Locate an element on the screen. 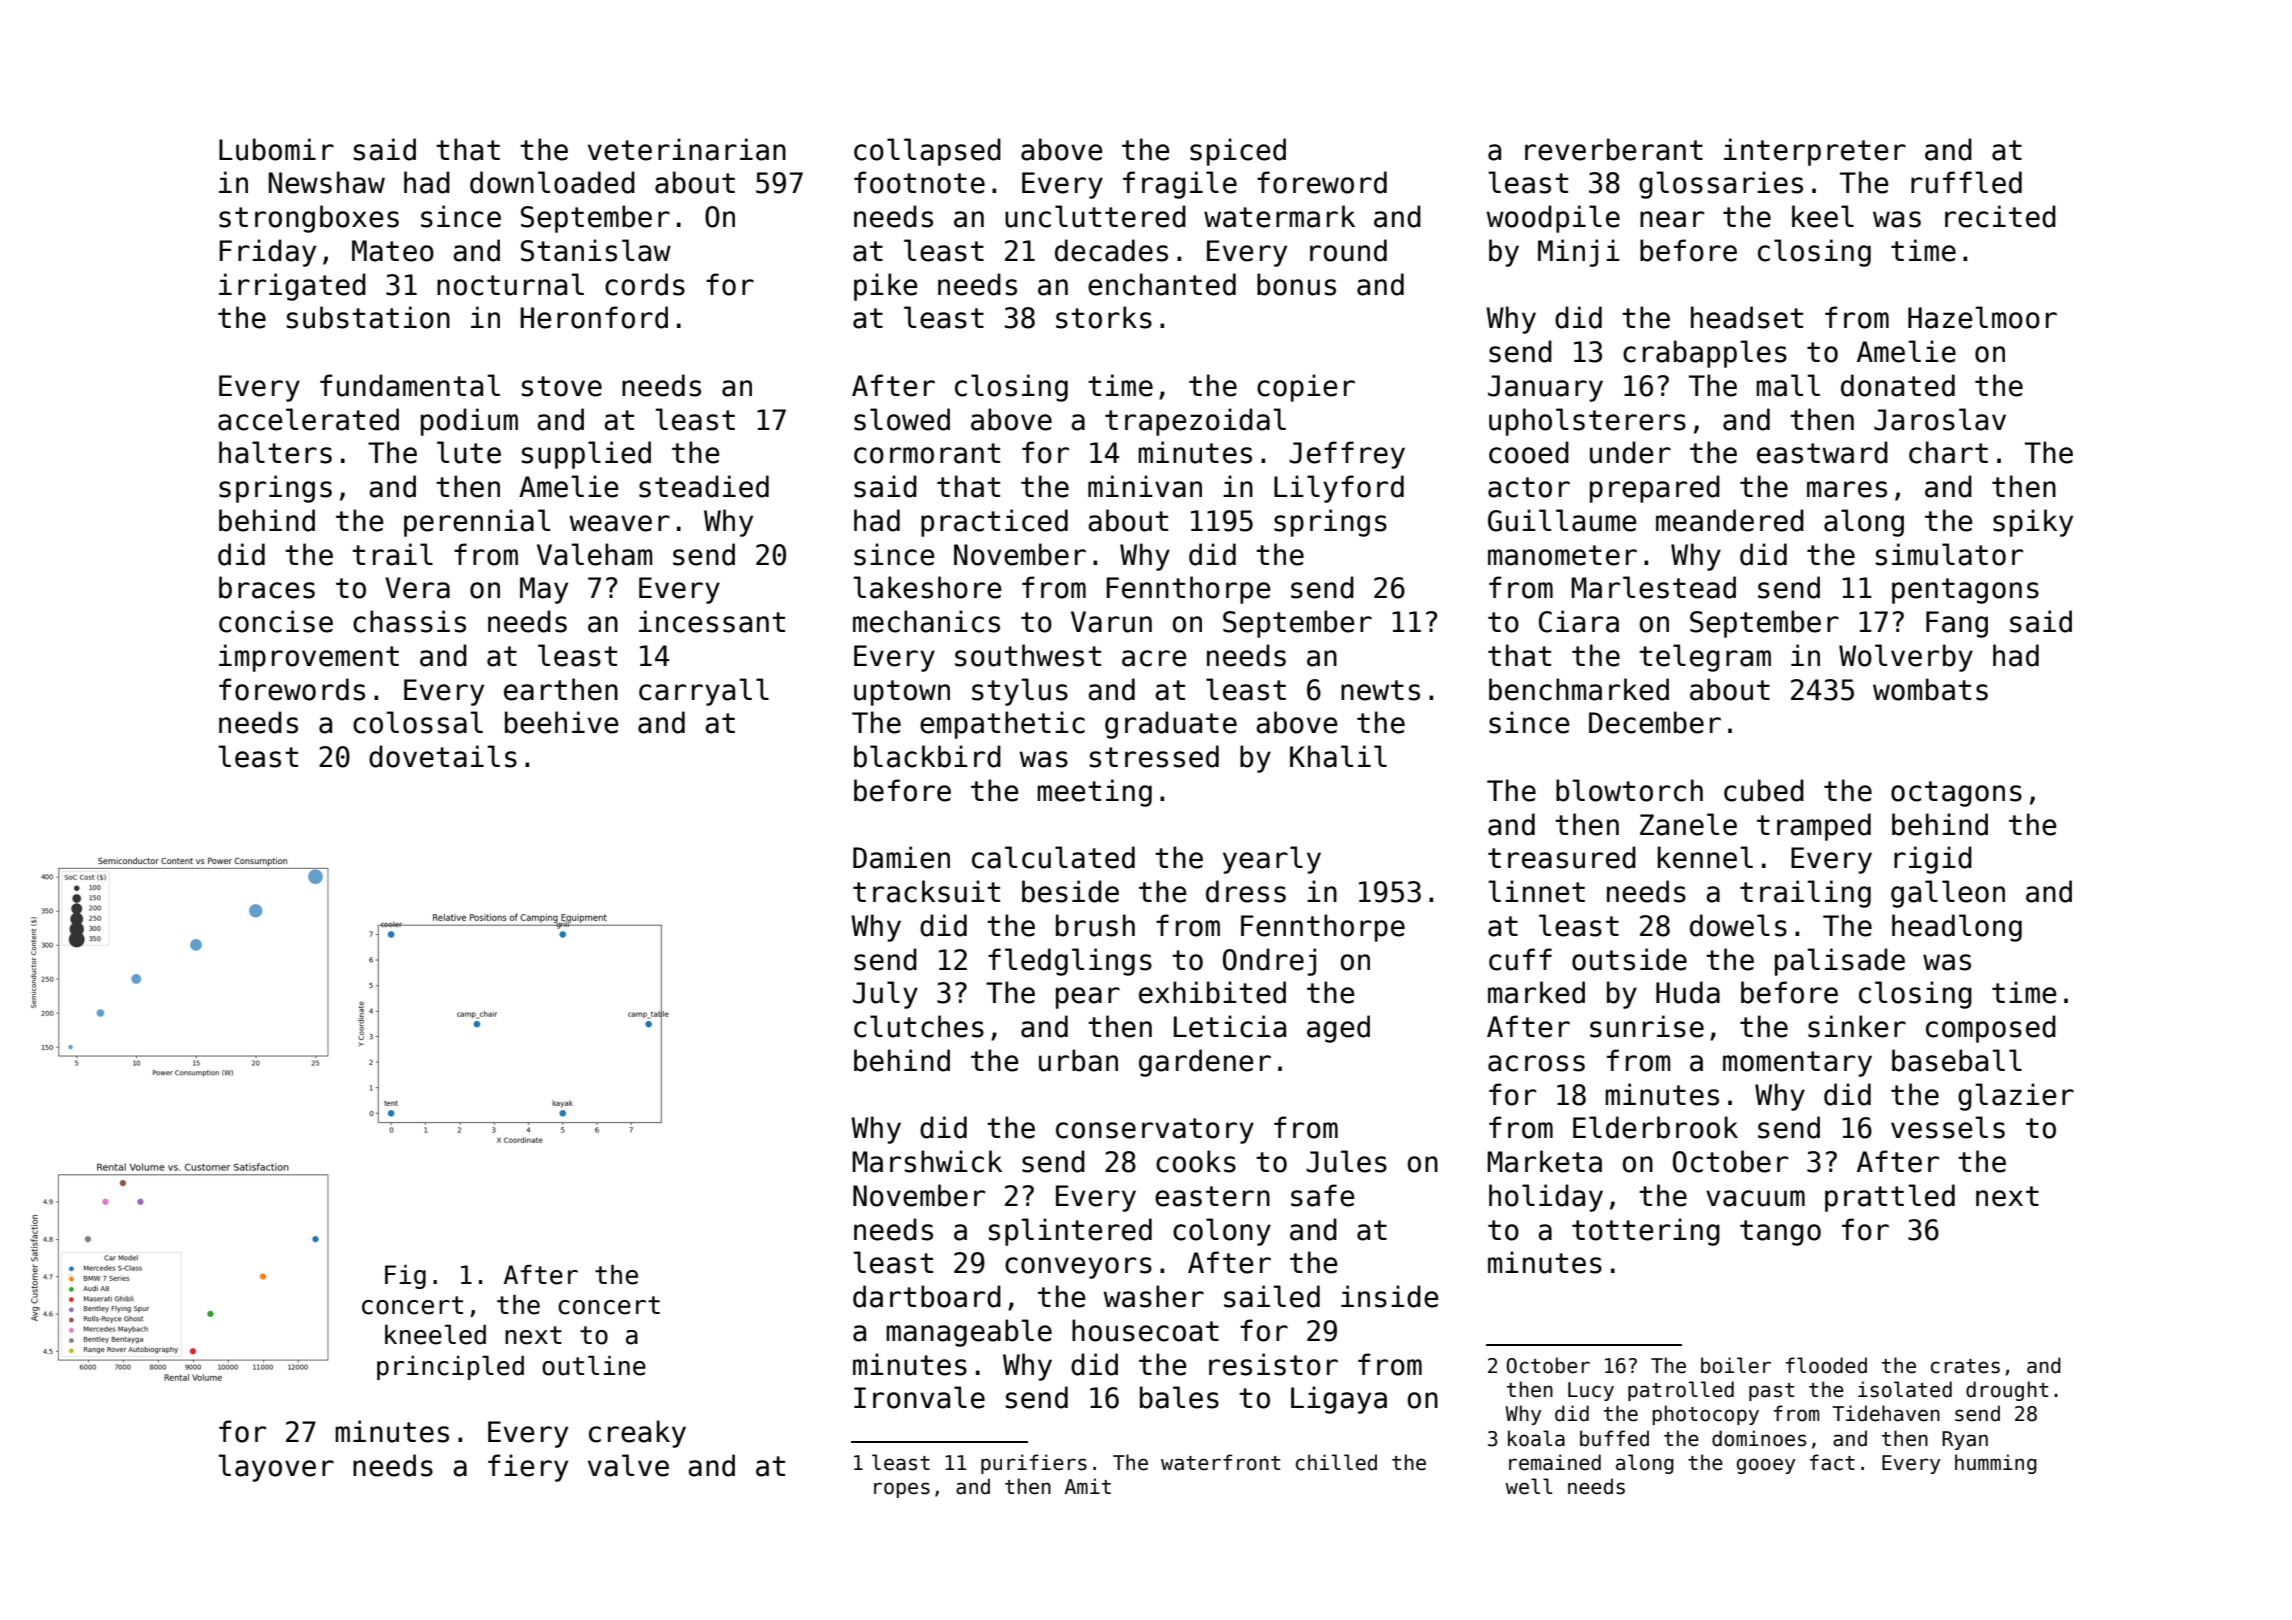 The width and height of the screenshot is (2292, 1620). Marlestead is located at coordinates (1653, 587).
